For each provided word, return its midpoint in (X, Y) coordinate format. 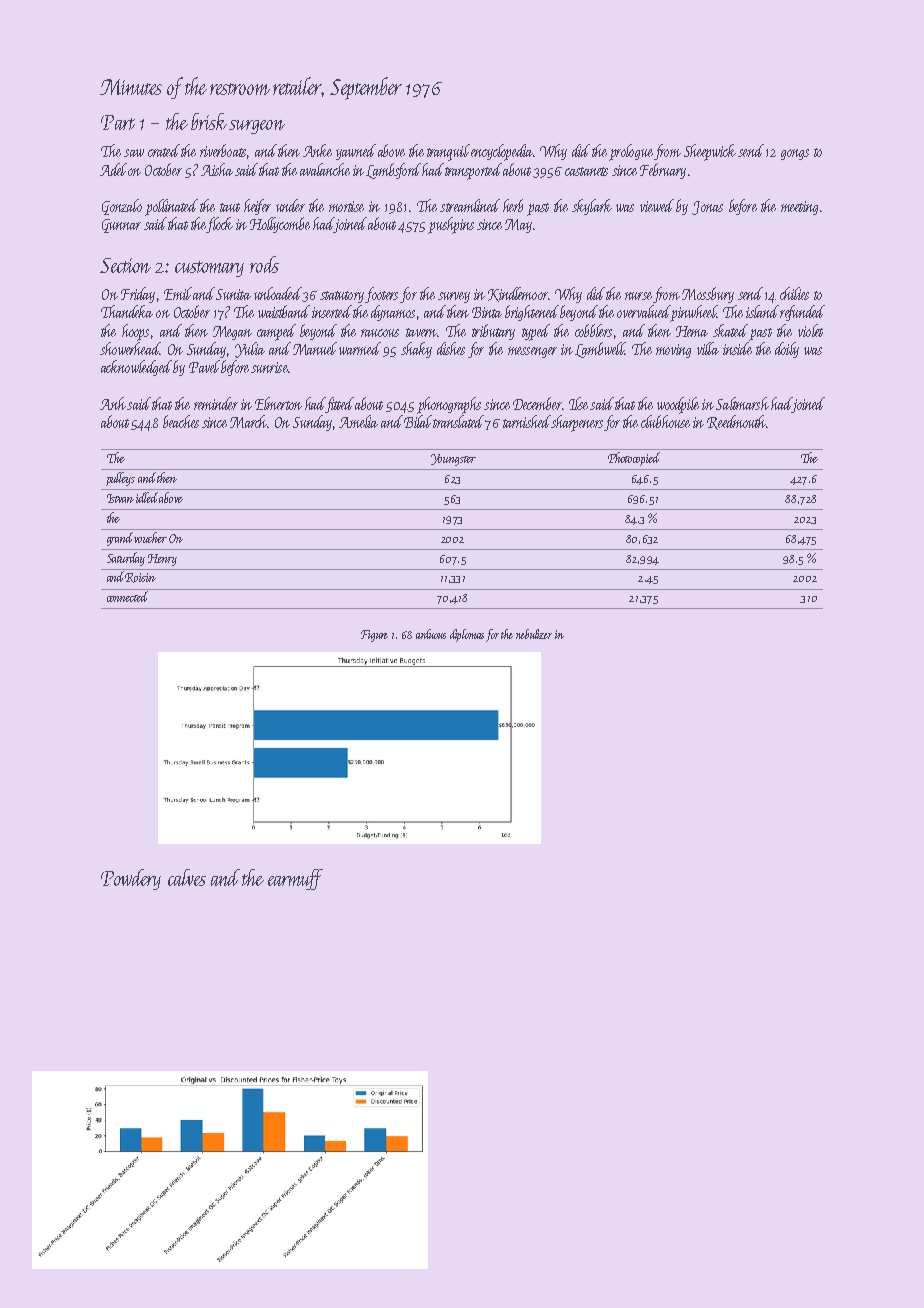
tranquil (448, 152)
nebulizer (534, 634)
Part (118, 122)
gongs (795, 154)
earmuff (295, 879)
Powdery (131, 879)
